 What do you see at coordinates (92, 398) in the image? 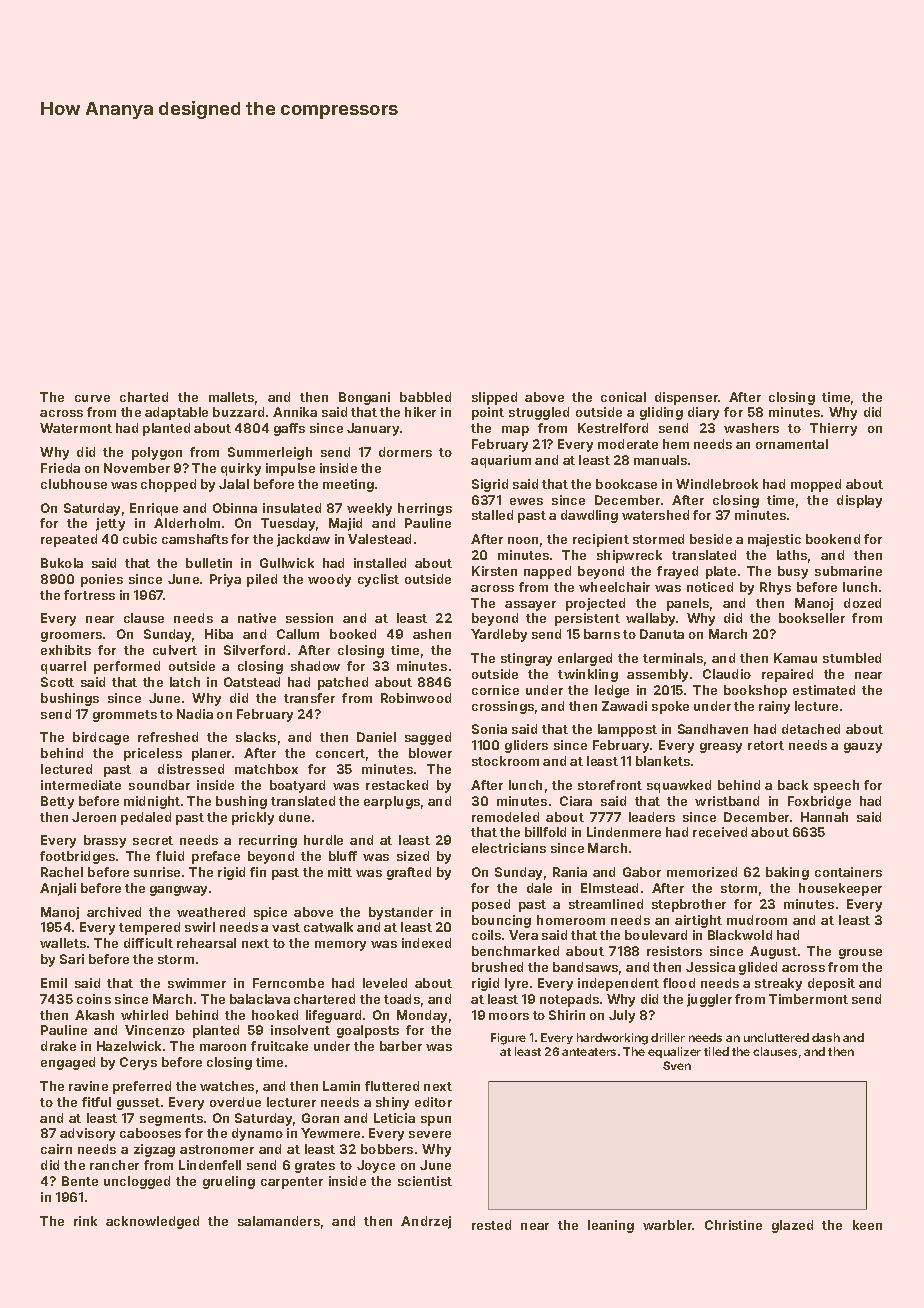
I see `curve` at bounding box center [92, 398].
